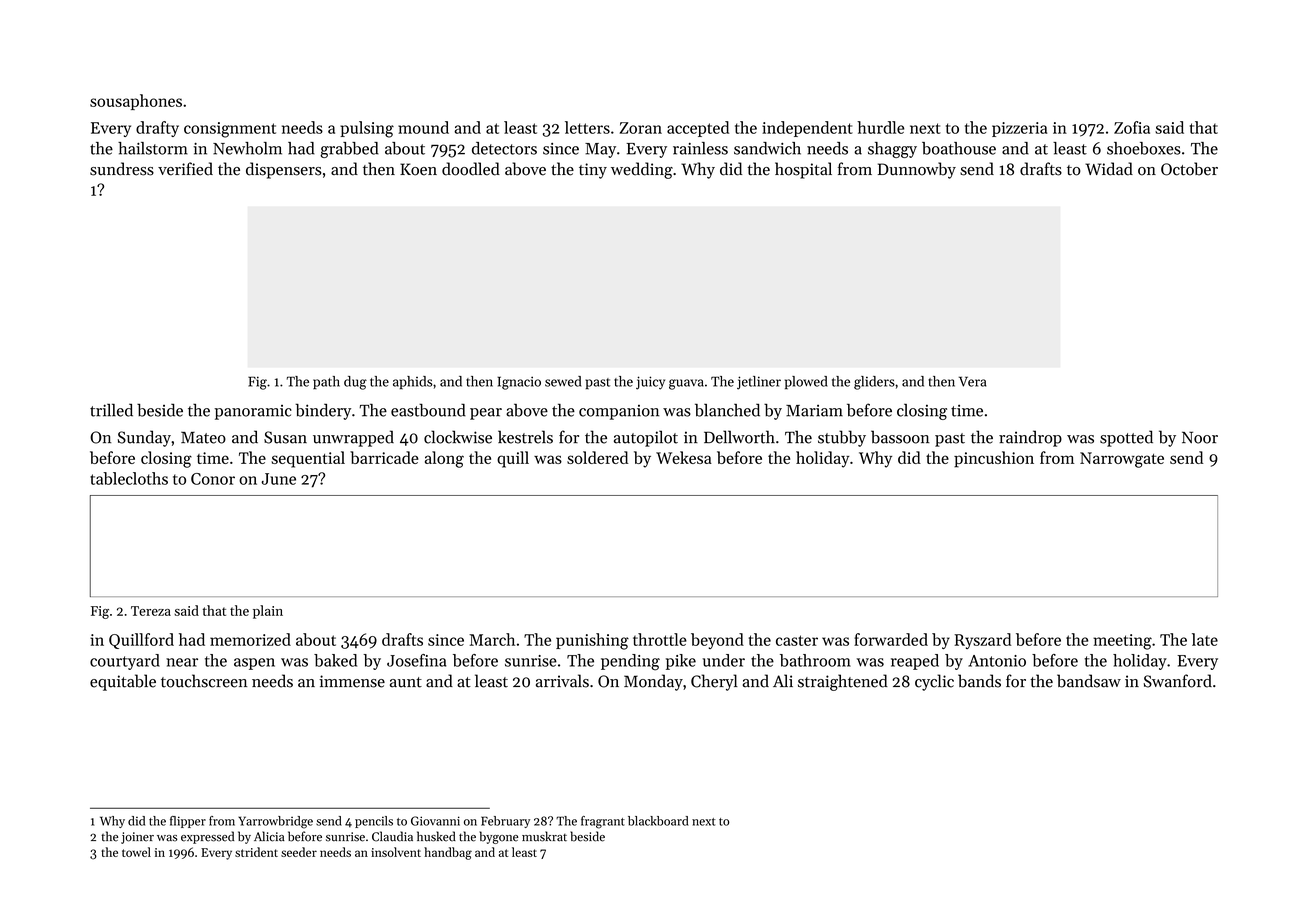  I want to click on Widad, so click(1109, 169).
